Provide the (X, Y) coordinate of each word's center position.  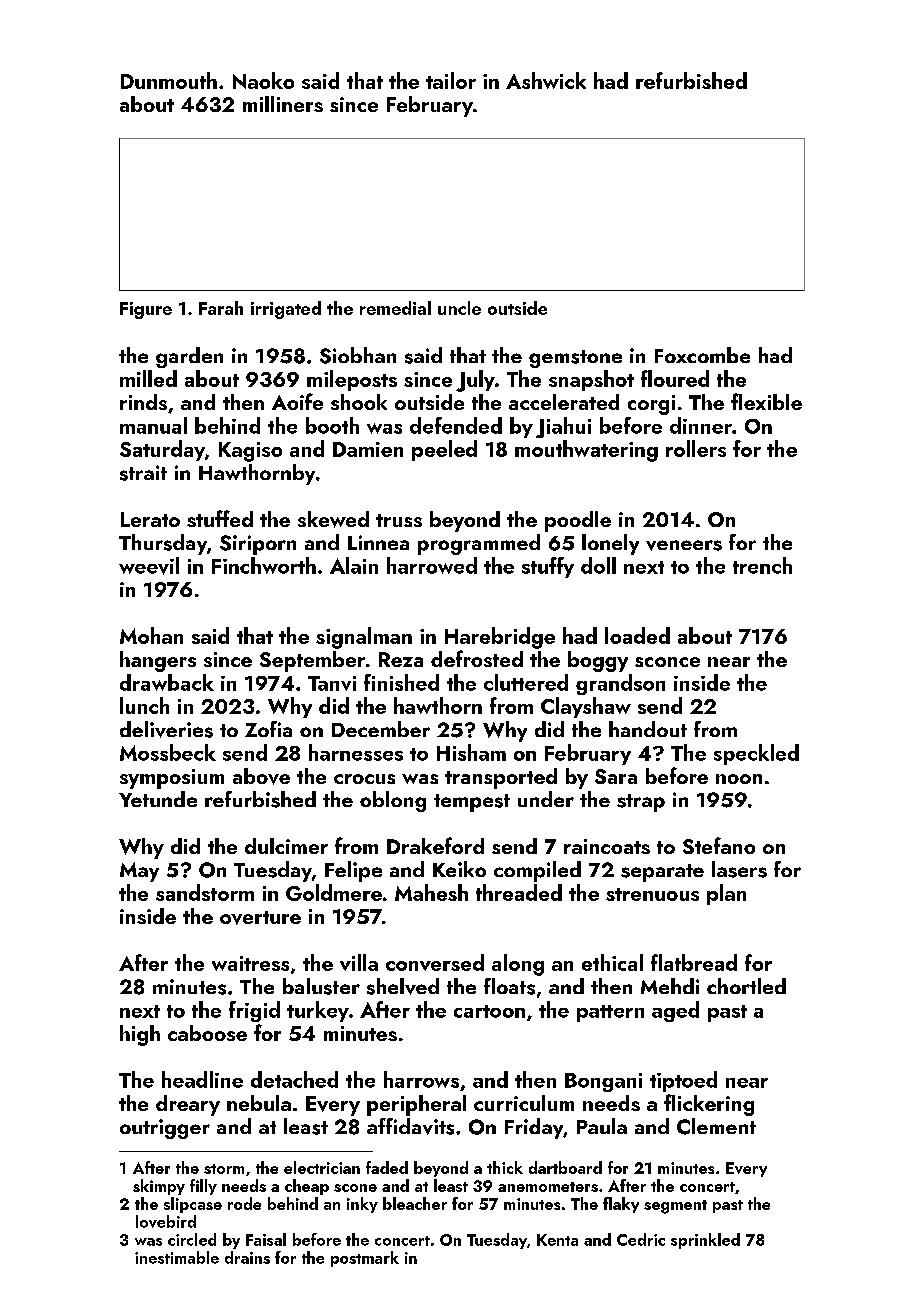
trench (762, 565)
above (261, 776)
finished (401, 682)
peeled (444, 450)
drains (247, 1257)
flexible (766, 401)
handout (648, 729)
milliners (283, 104)
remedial (395, 308)
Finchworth (264, 565)
